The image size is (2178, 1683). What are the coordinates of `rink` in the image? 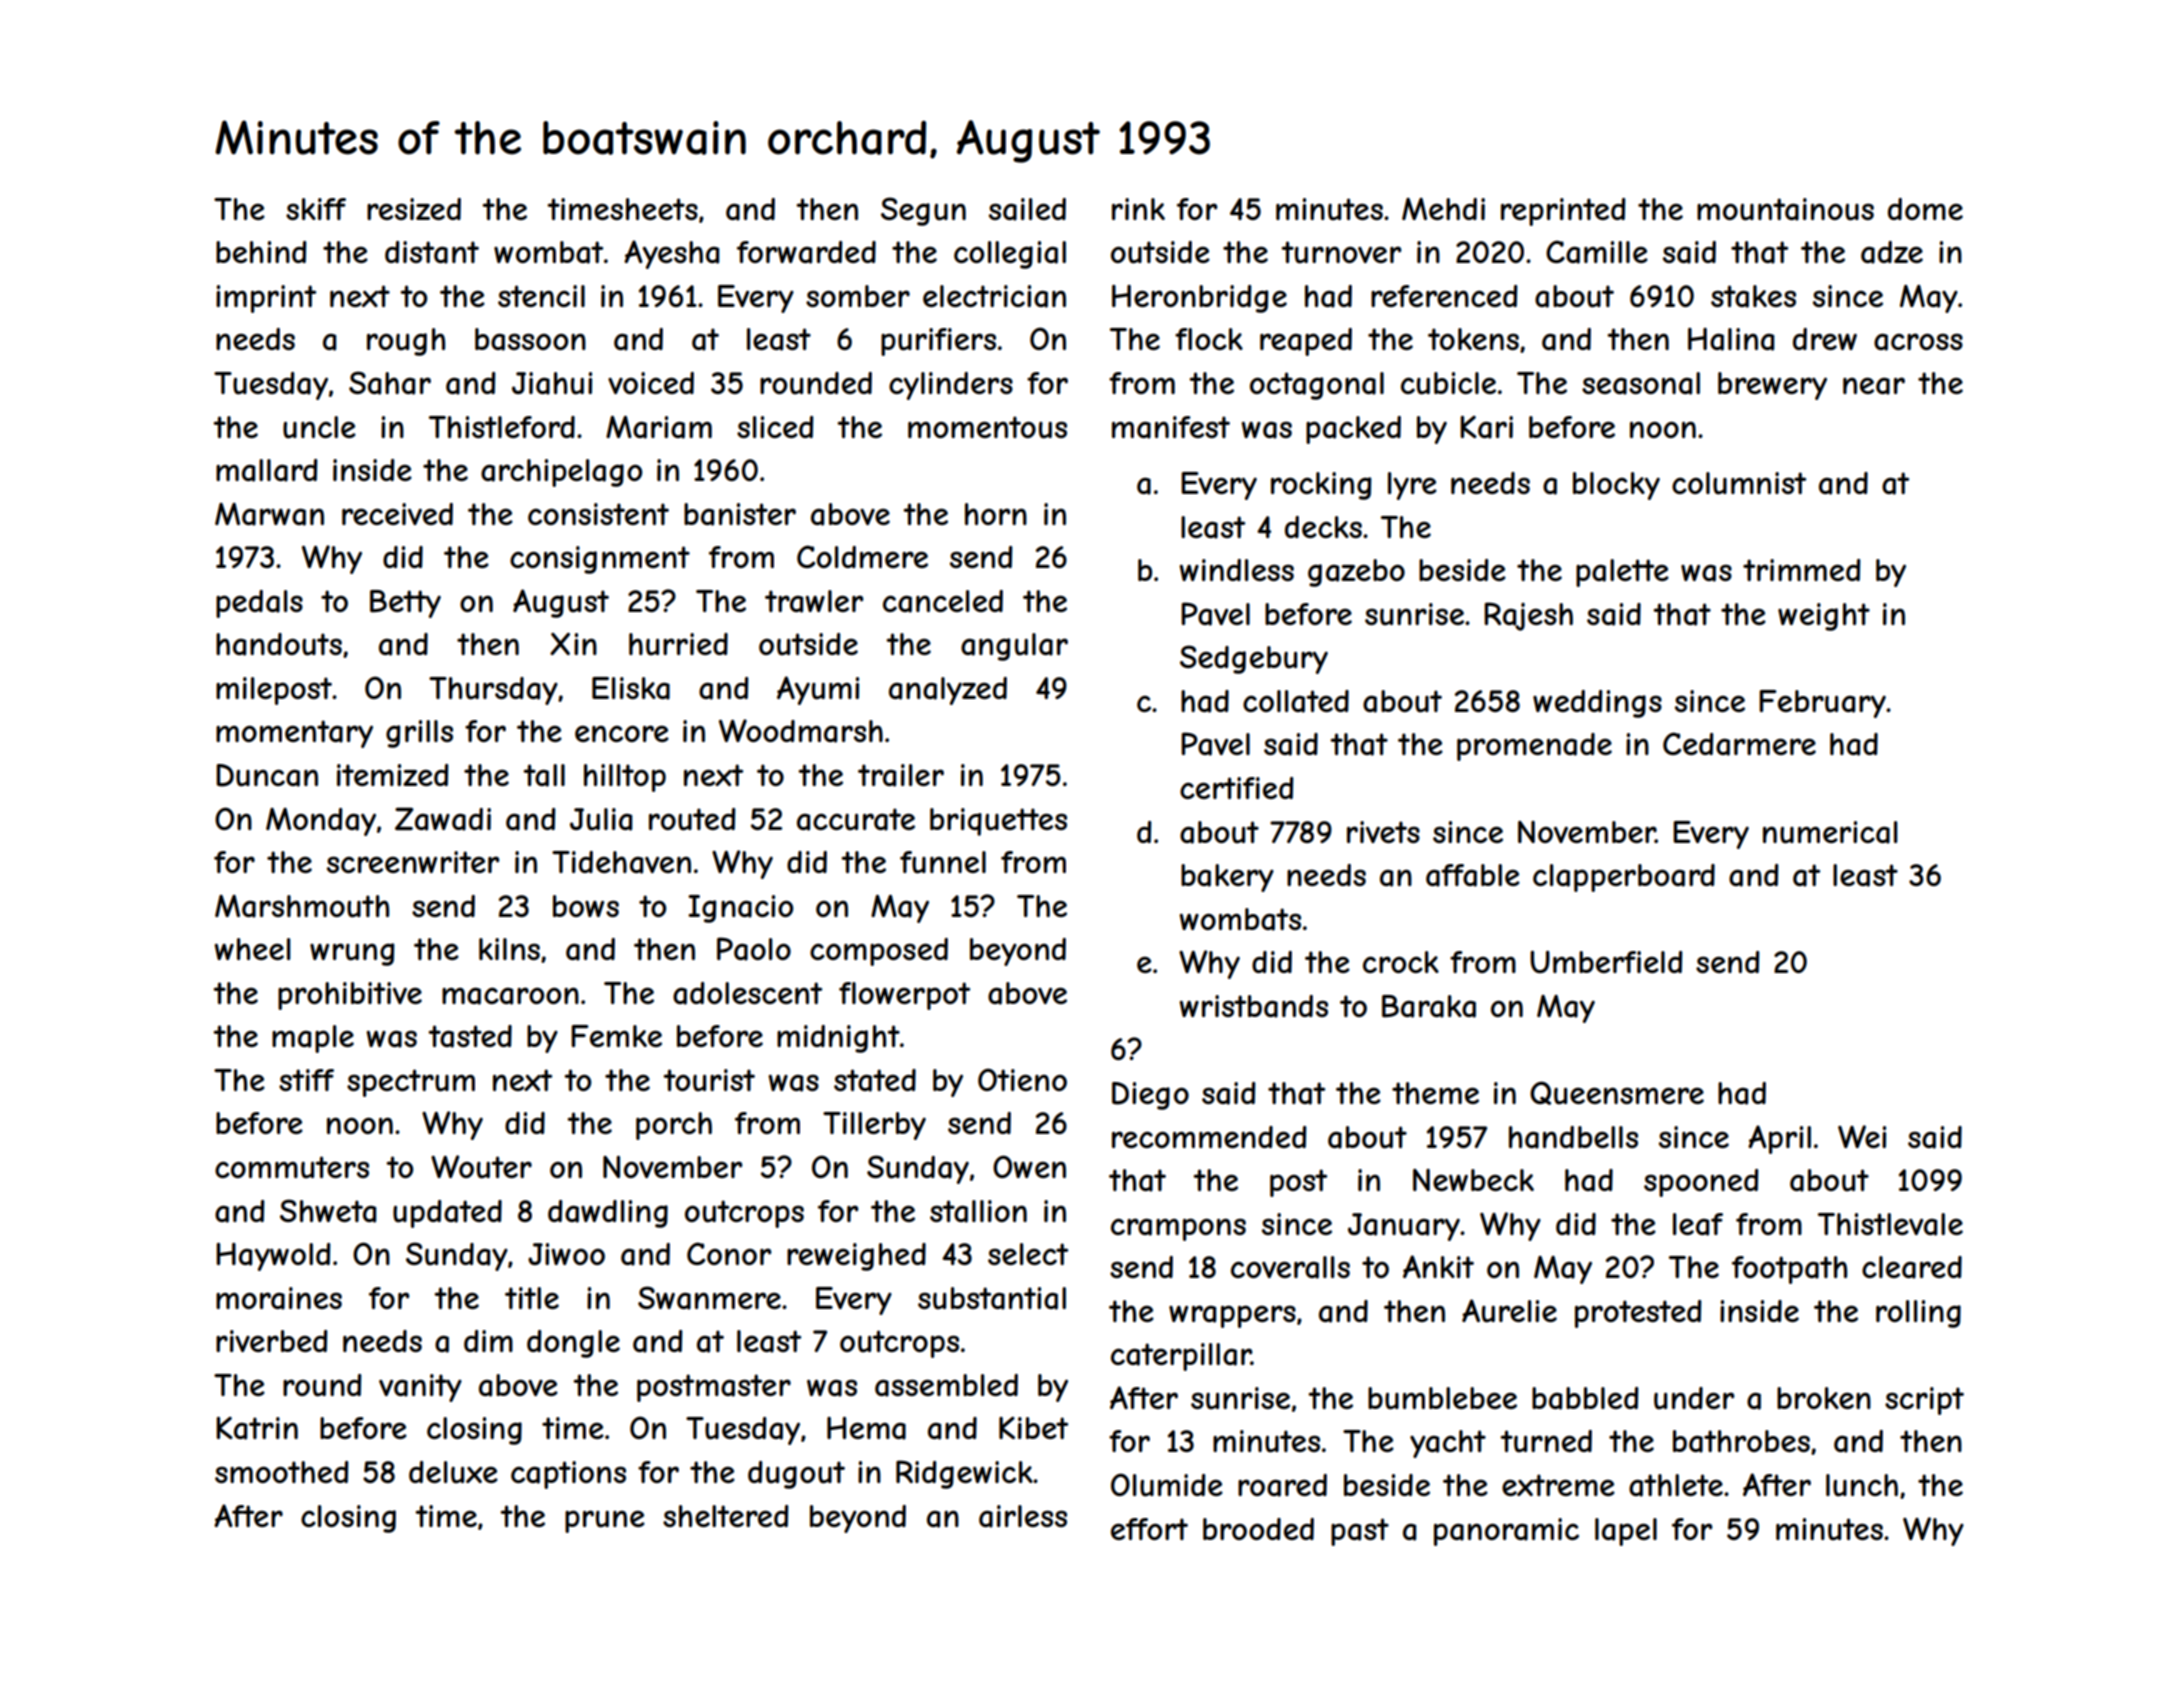 It's located at (1138, 209).
